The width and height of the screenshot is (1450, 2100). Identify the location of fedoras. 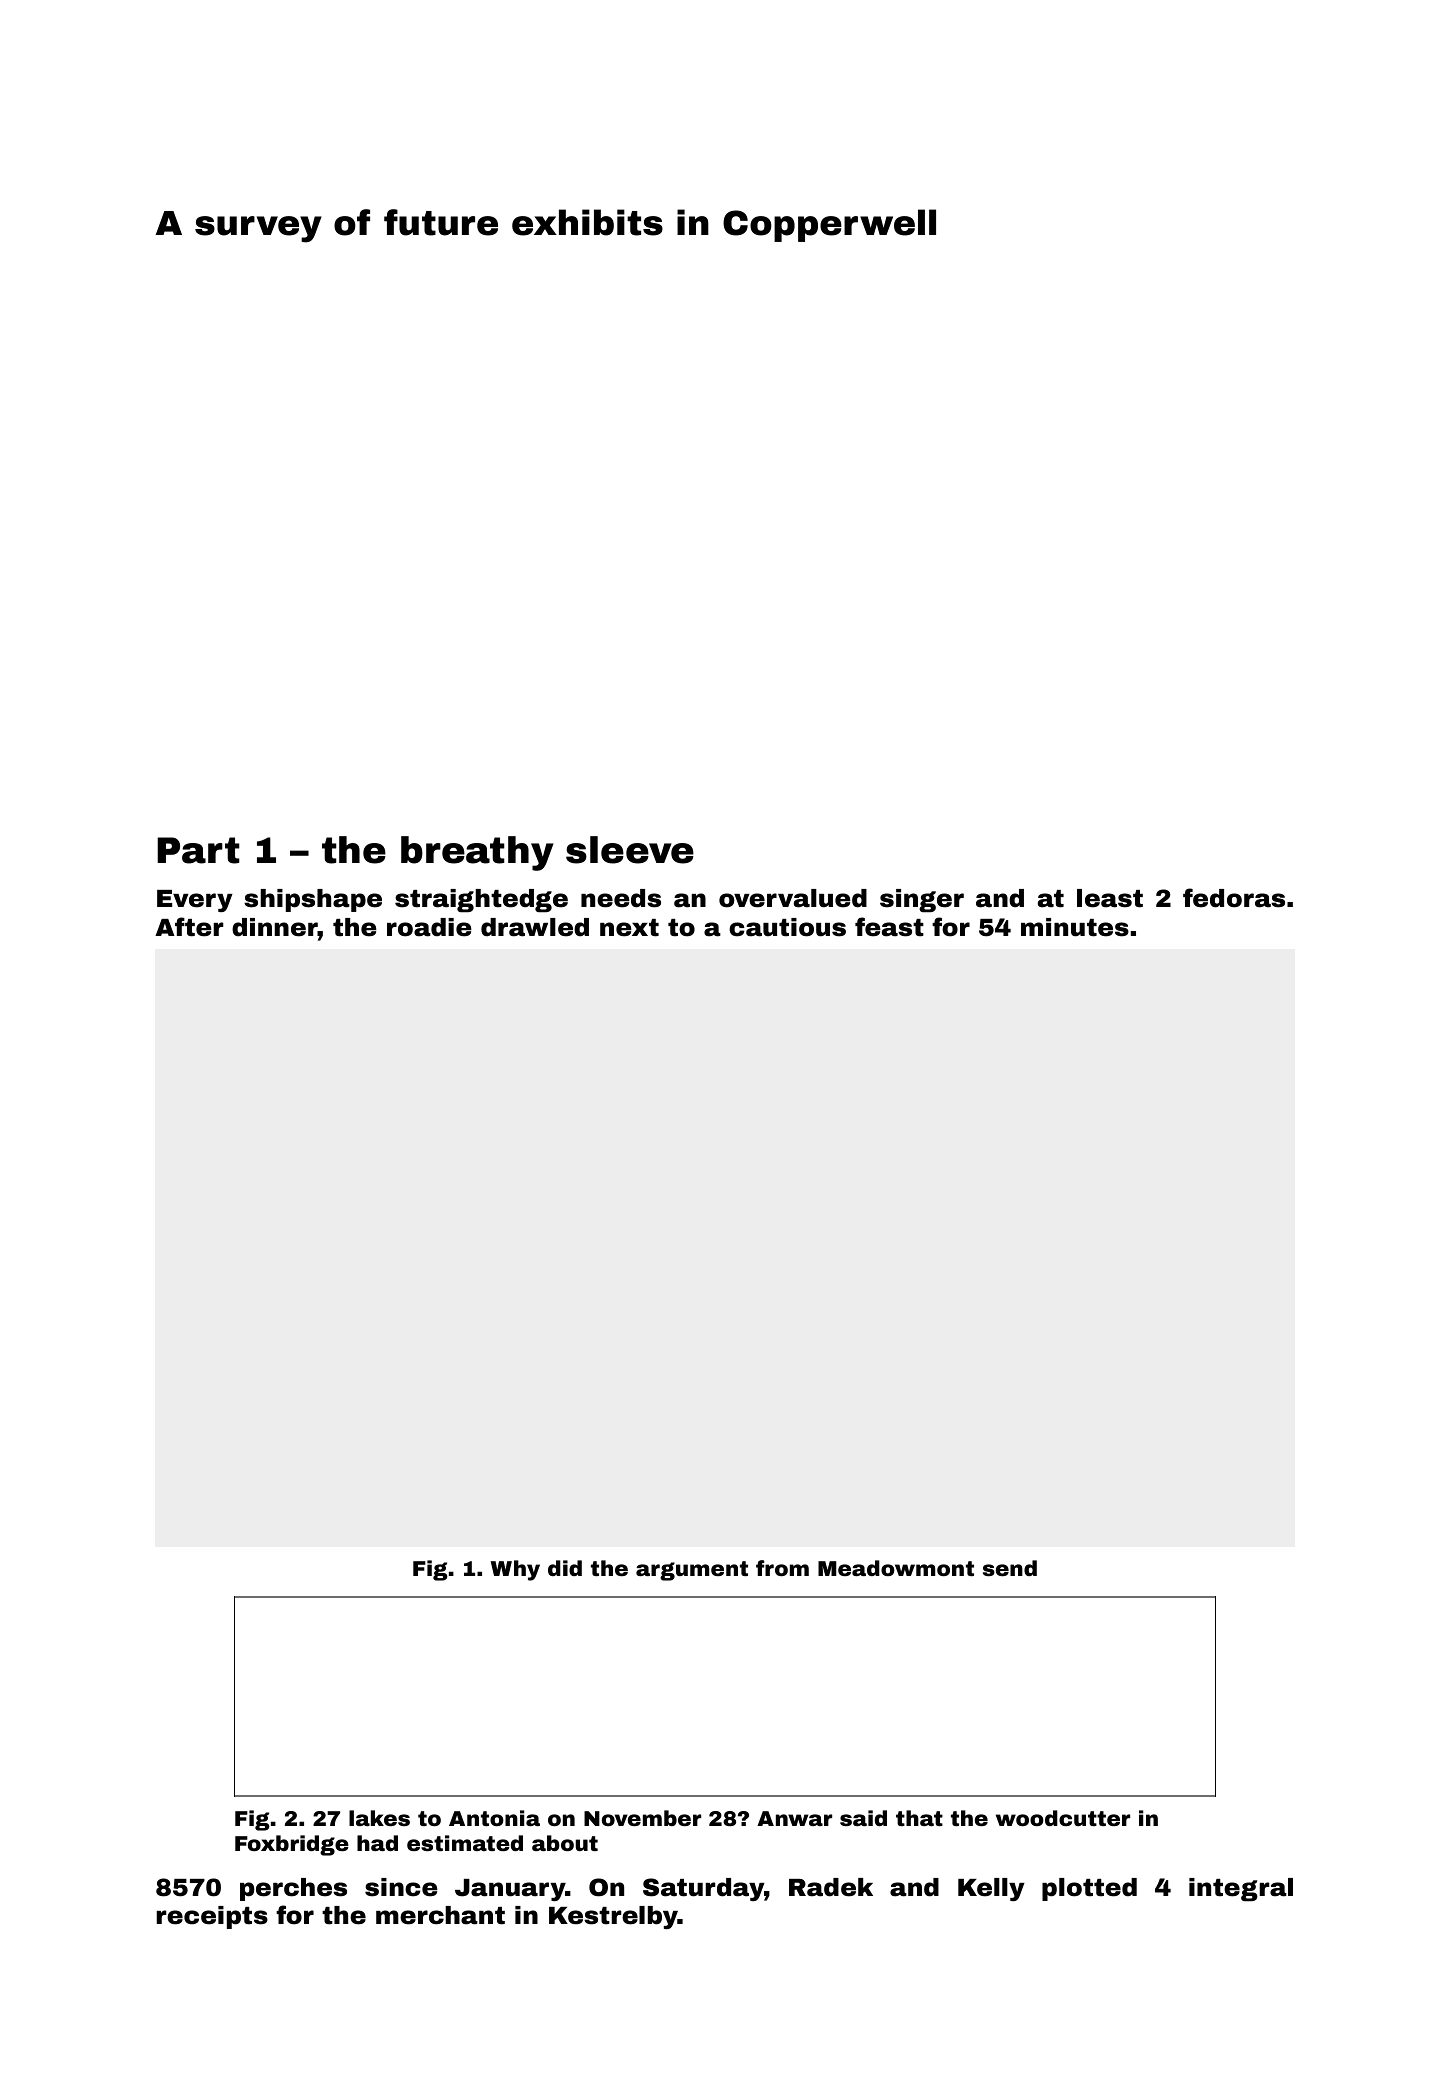
(1234, 898).
